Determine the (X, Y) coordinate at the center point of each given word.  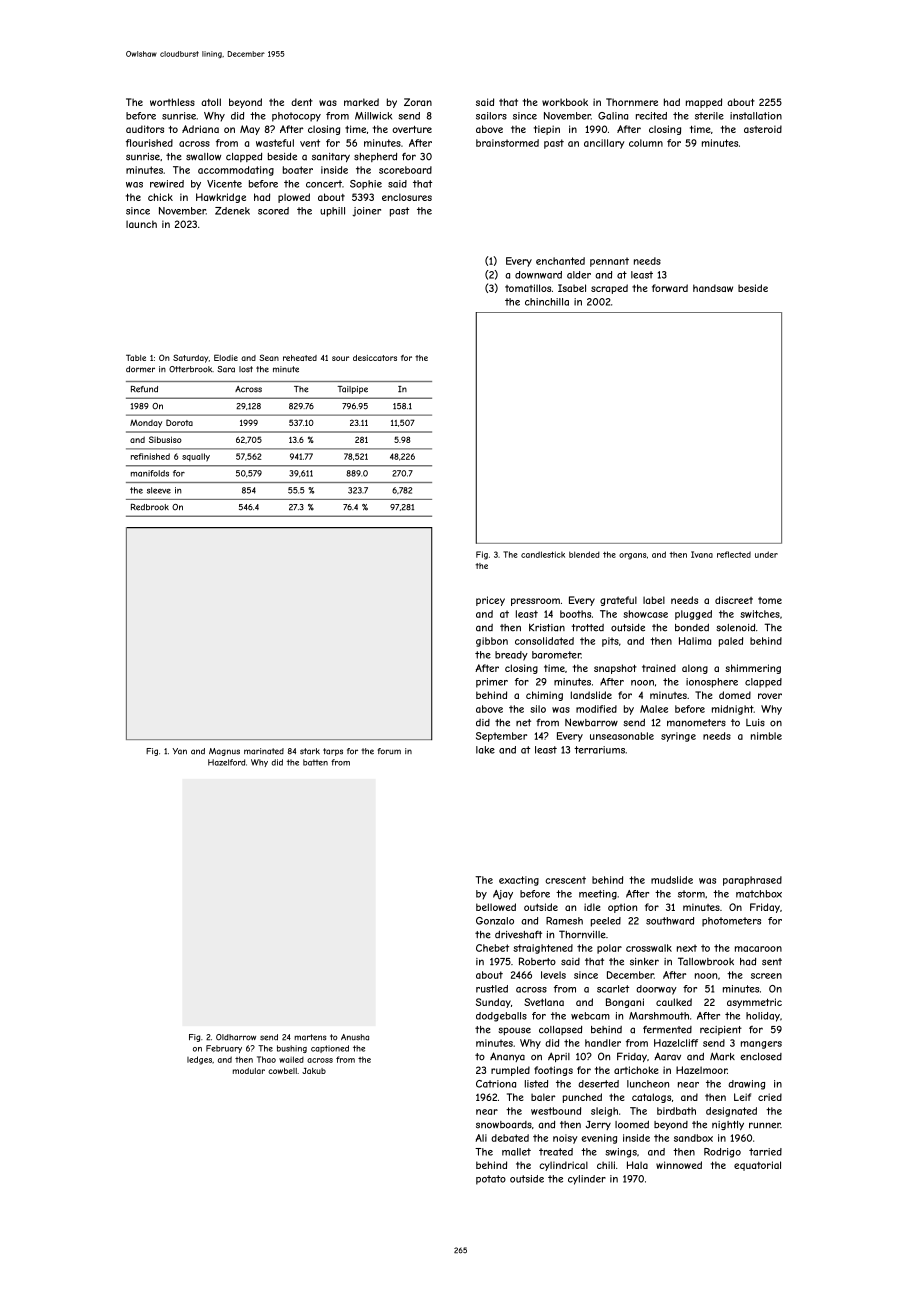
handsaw (713, 288)
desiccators (375, 358)
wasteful (275, 143)
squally (196, 457)
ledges (199, 1060)
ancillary (604, 144)
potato (491, 1180)
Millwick (373, 116)
